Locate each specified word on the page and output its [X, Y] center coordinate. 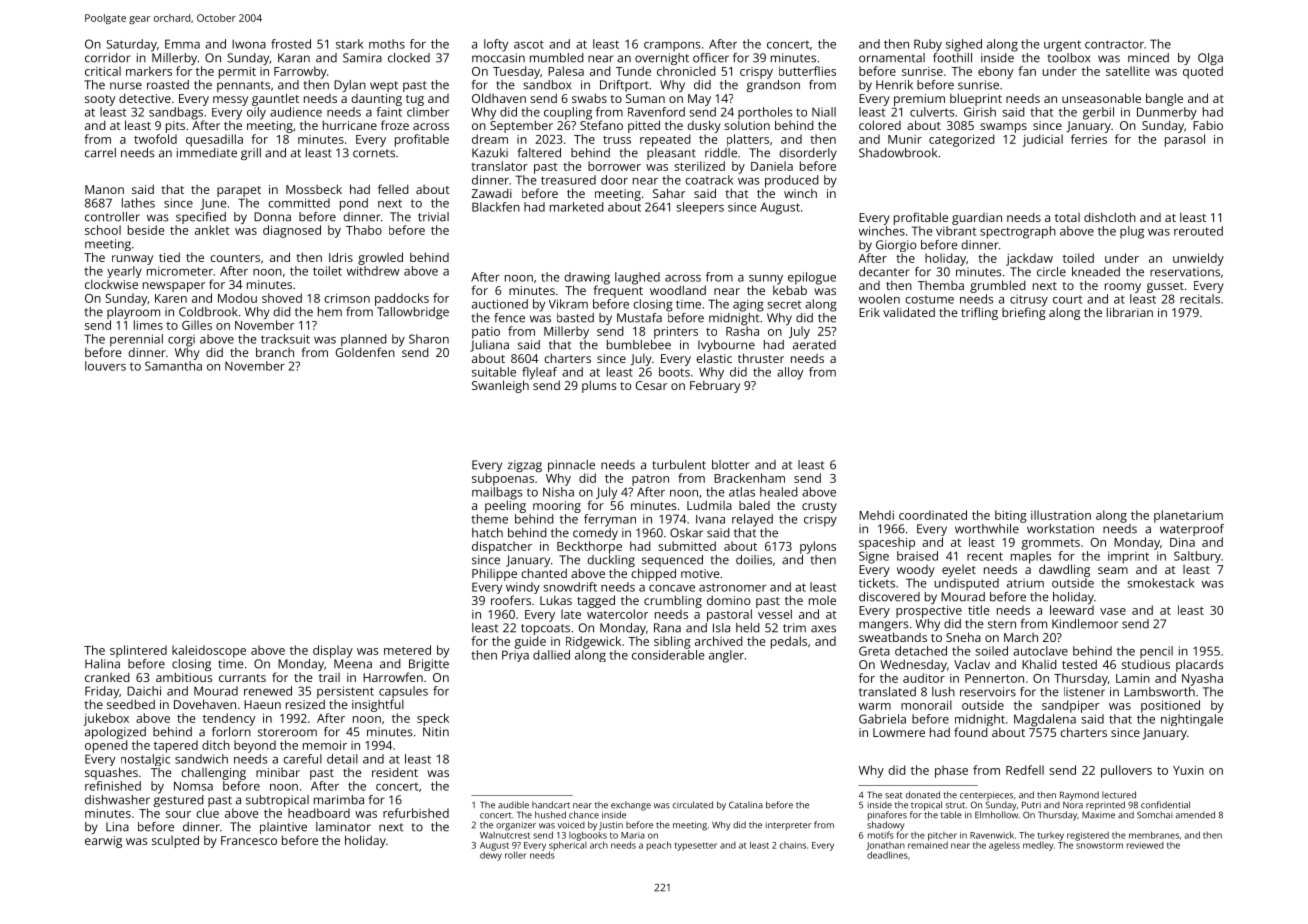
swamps [1003, 128]
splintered [138, 651]
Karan [294, 58]
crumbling [673, 601]
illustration [1061, 515]
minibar [278, 772]
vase [1113, 611]
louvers [105, 366]
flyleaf [539, 373]
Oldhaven [499, 98]
